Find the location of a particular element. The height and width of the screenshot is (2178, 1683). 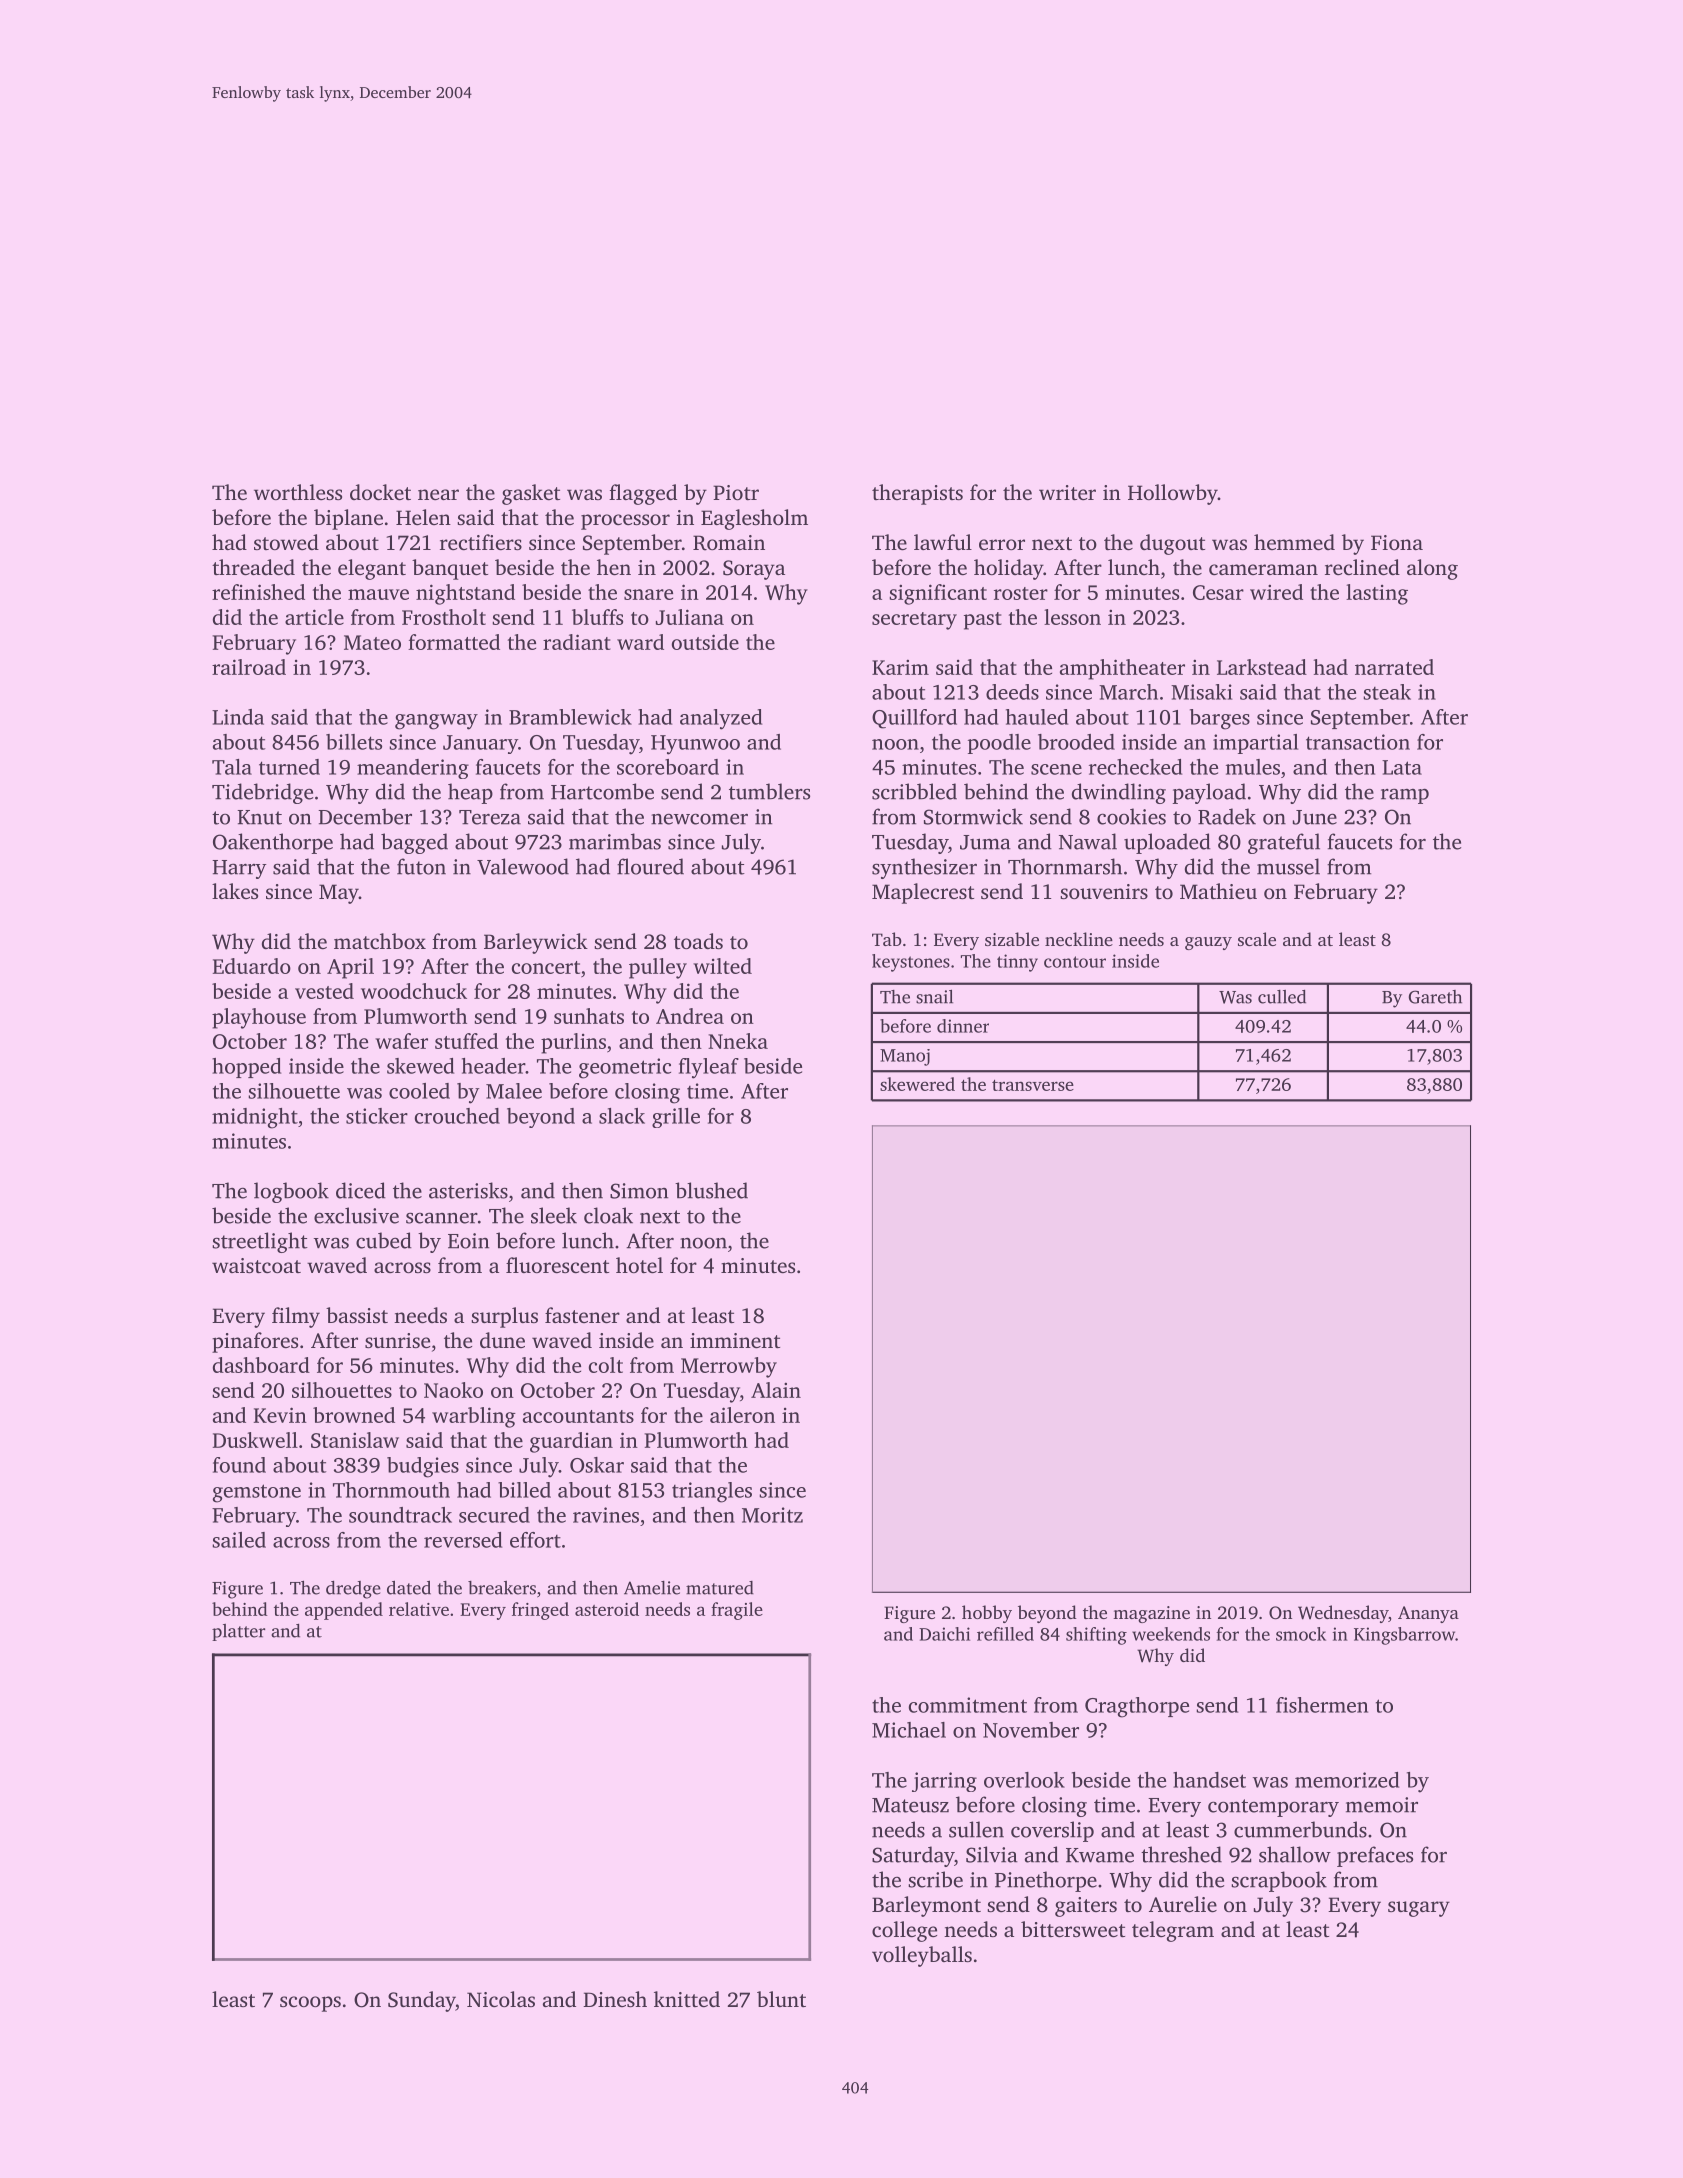

therapists is located at coordinates (917, 494).
